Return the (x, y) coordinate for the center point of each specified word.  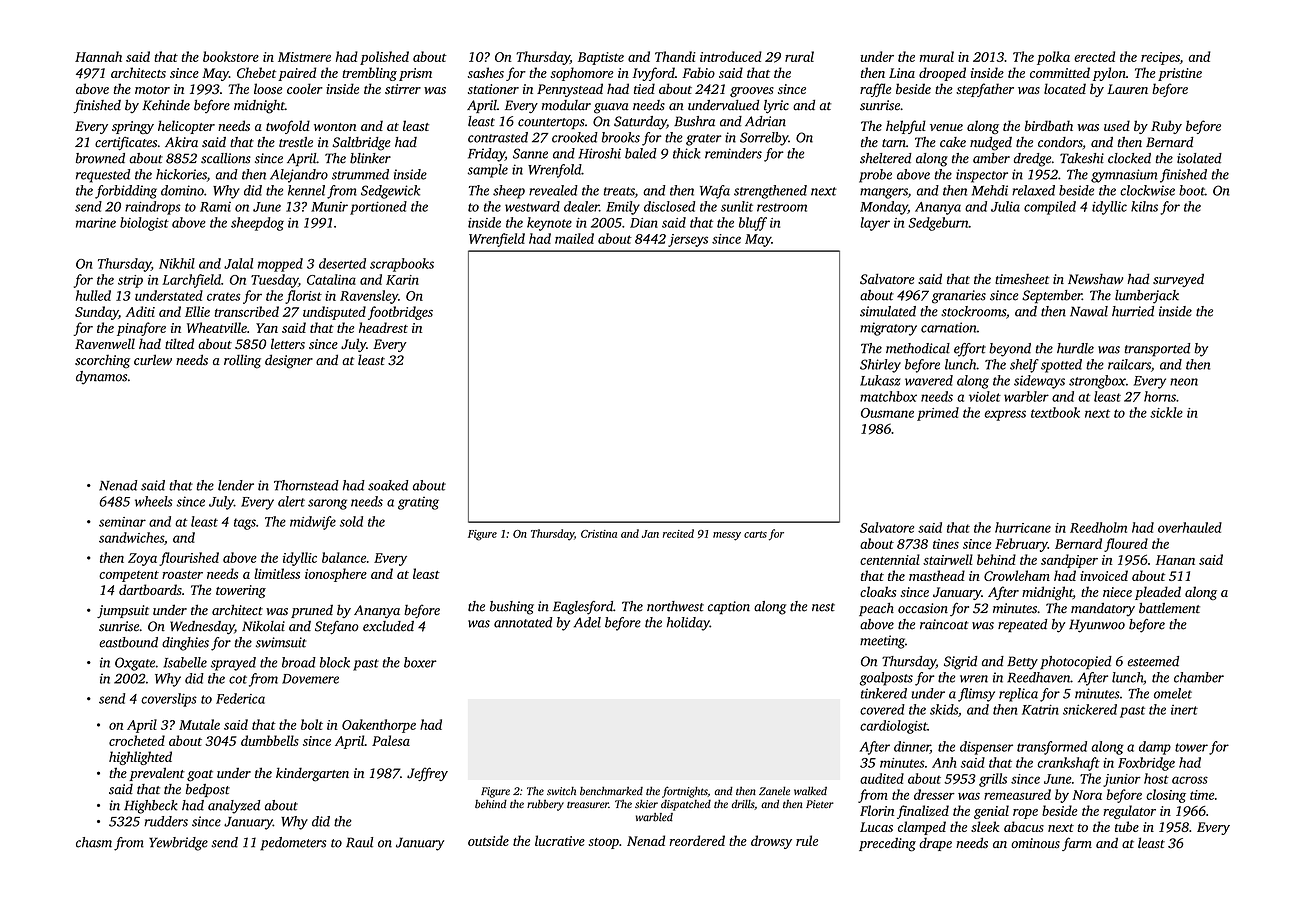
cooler (305, 88)
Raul (359, 842)
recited (678, 533)
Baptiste (601, 58)
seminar (122, 522)
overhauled (1190, 527)
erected (1094, 56)
